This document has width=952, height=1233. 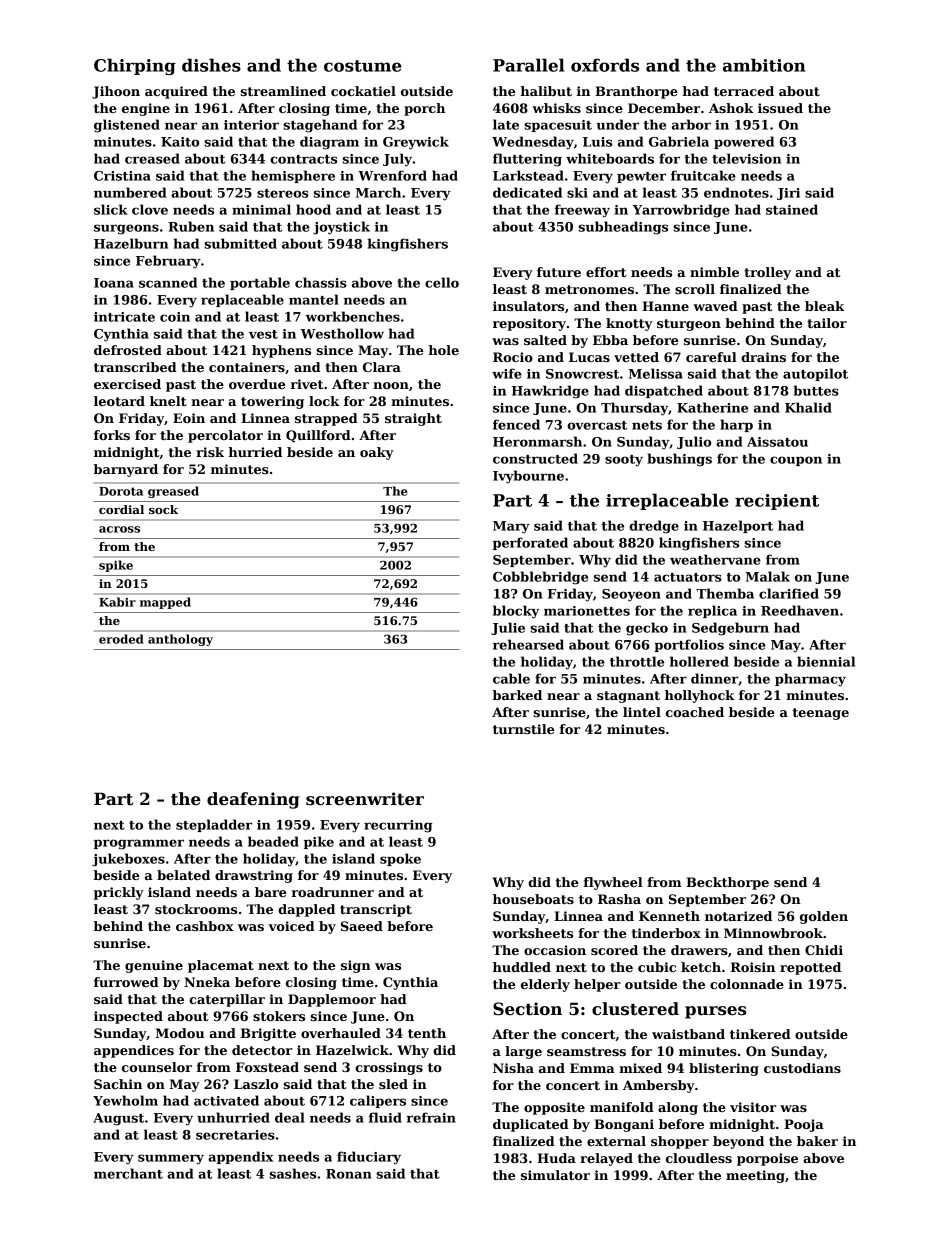 What do you see at coordinates (292, 1173) in the document?
I see `sashes` at bounding box center [292, 1173].
